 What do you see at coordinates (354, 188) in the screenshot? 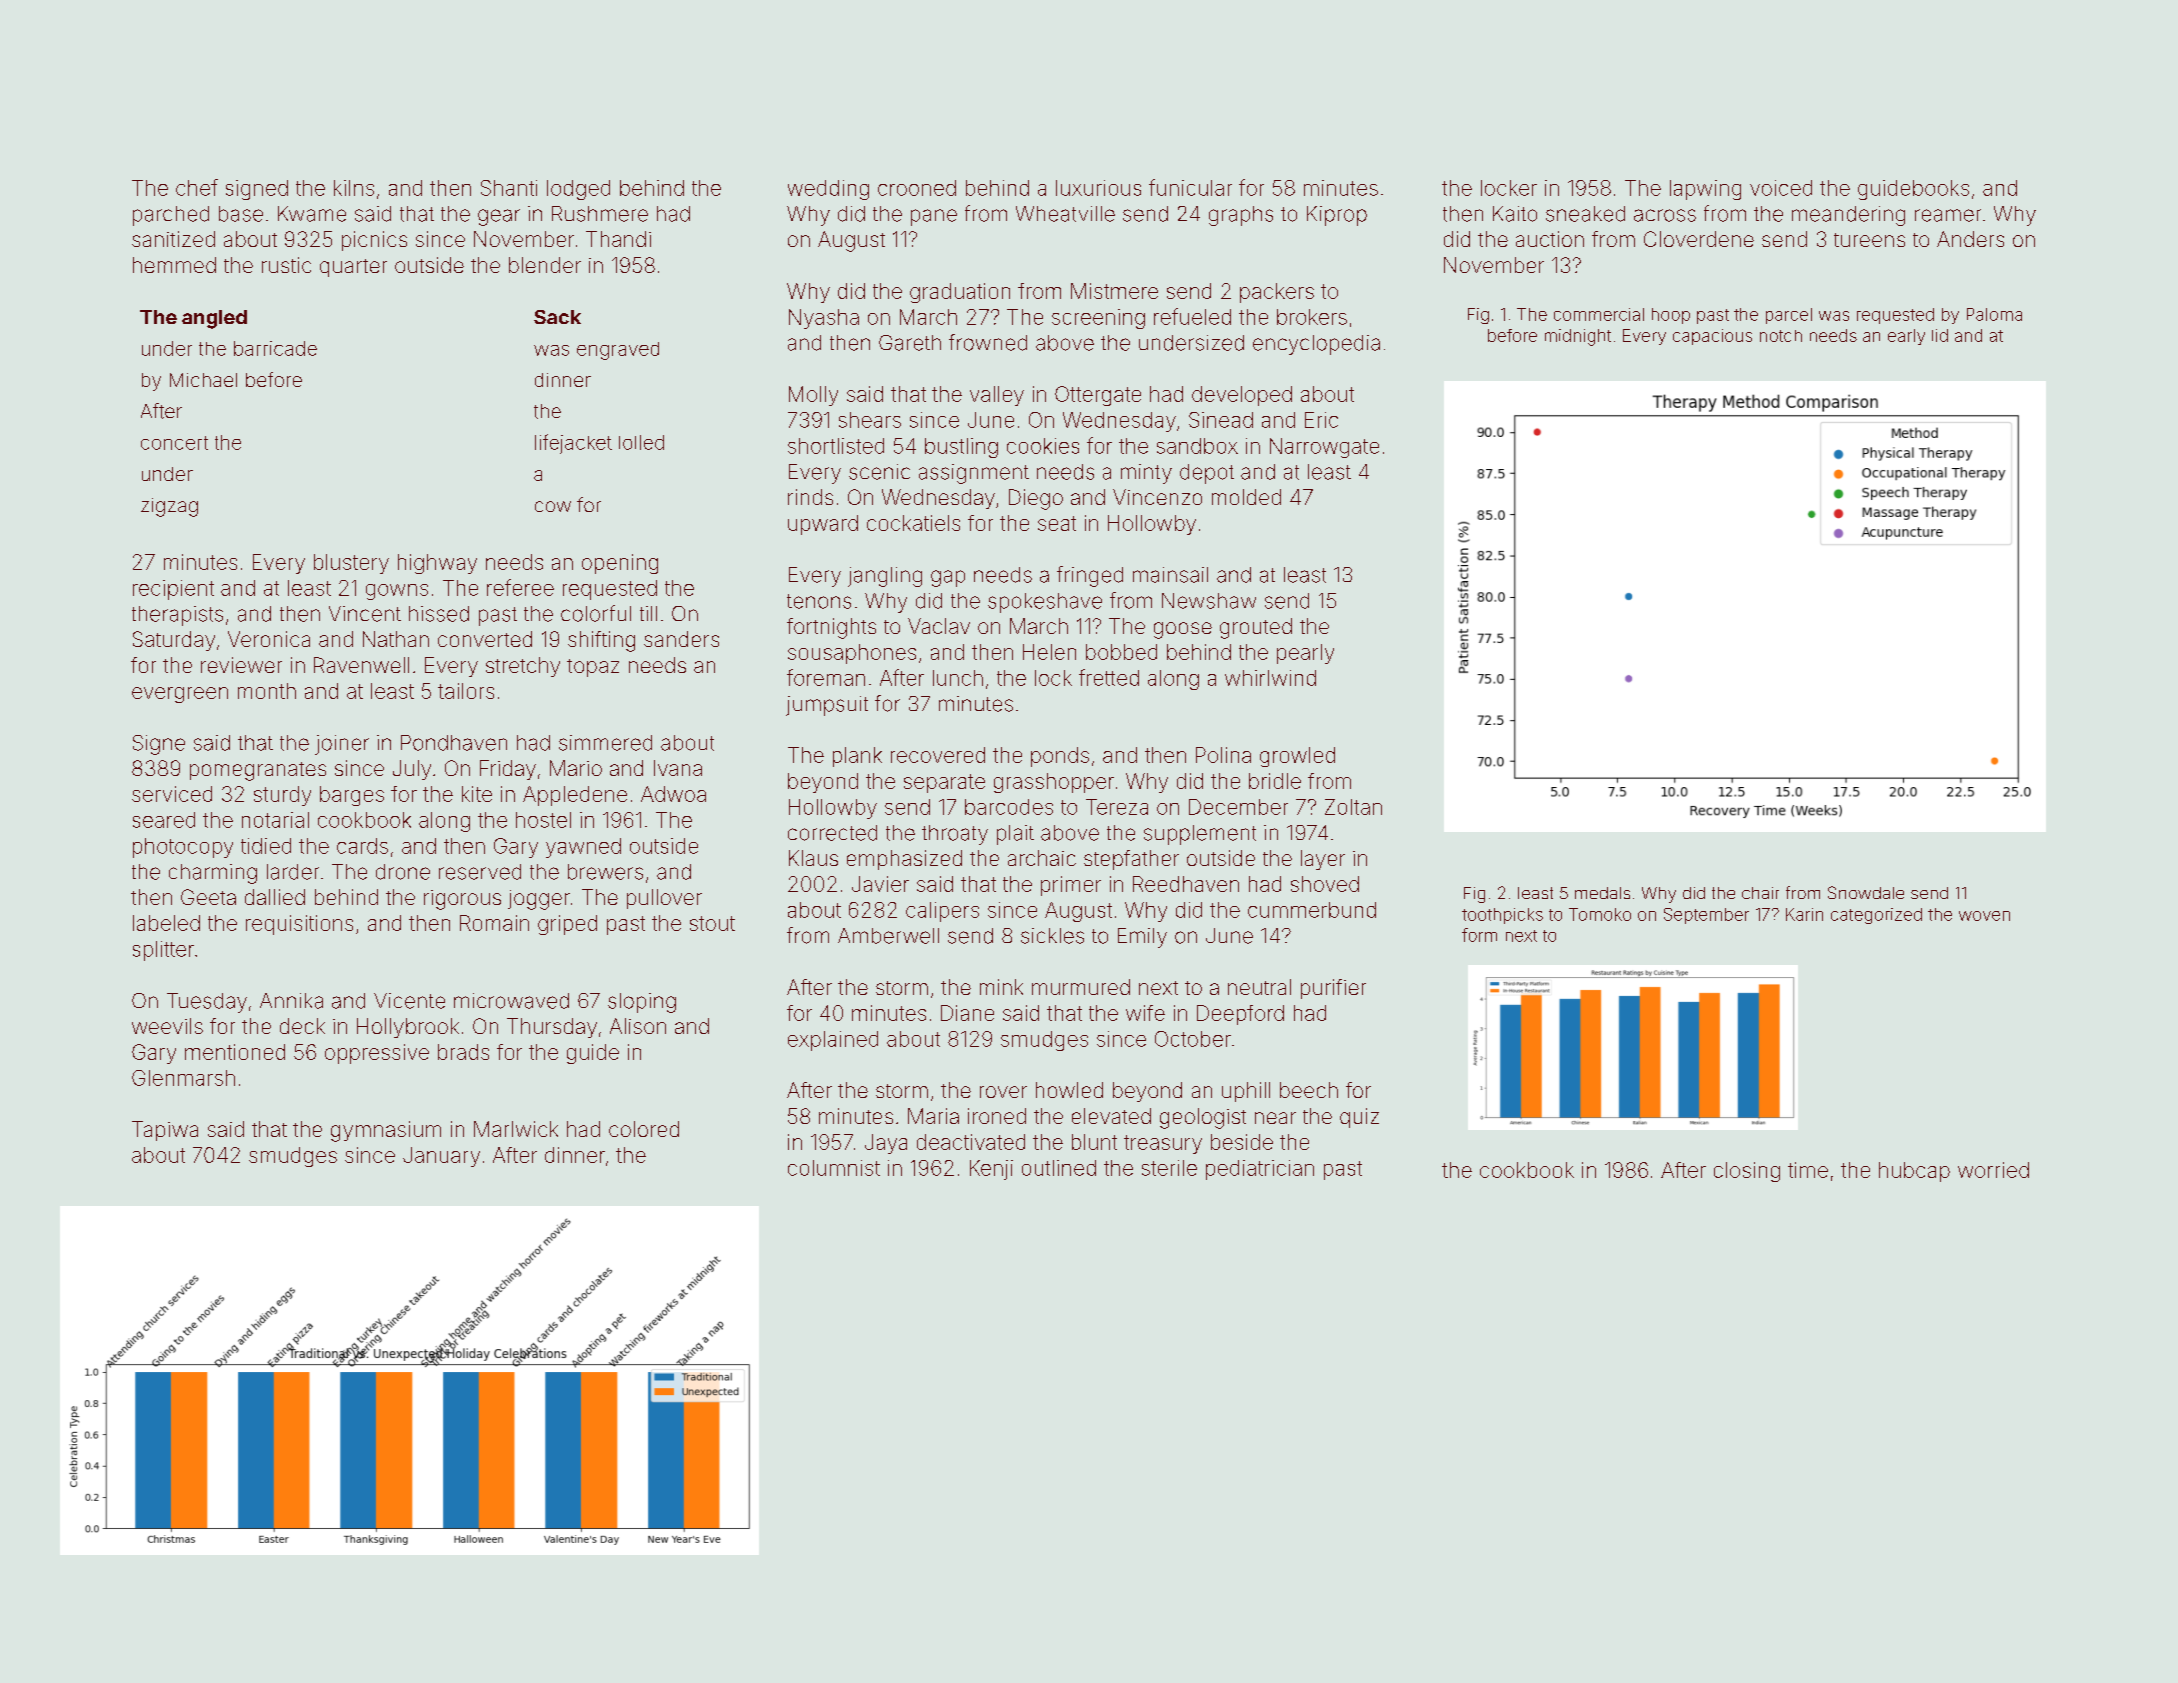
I see `kilns` at bounding box center [354, 188].
